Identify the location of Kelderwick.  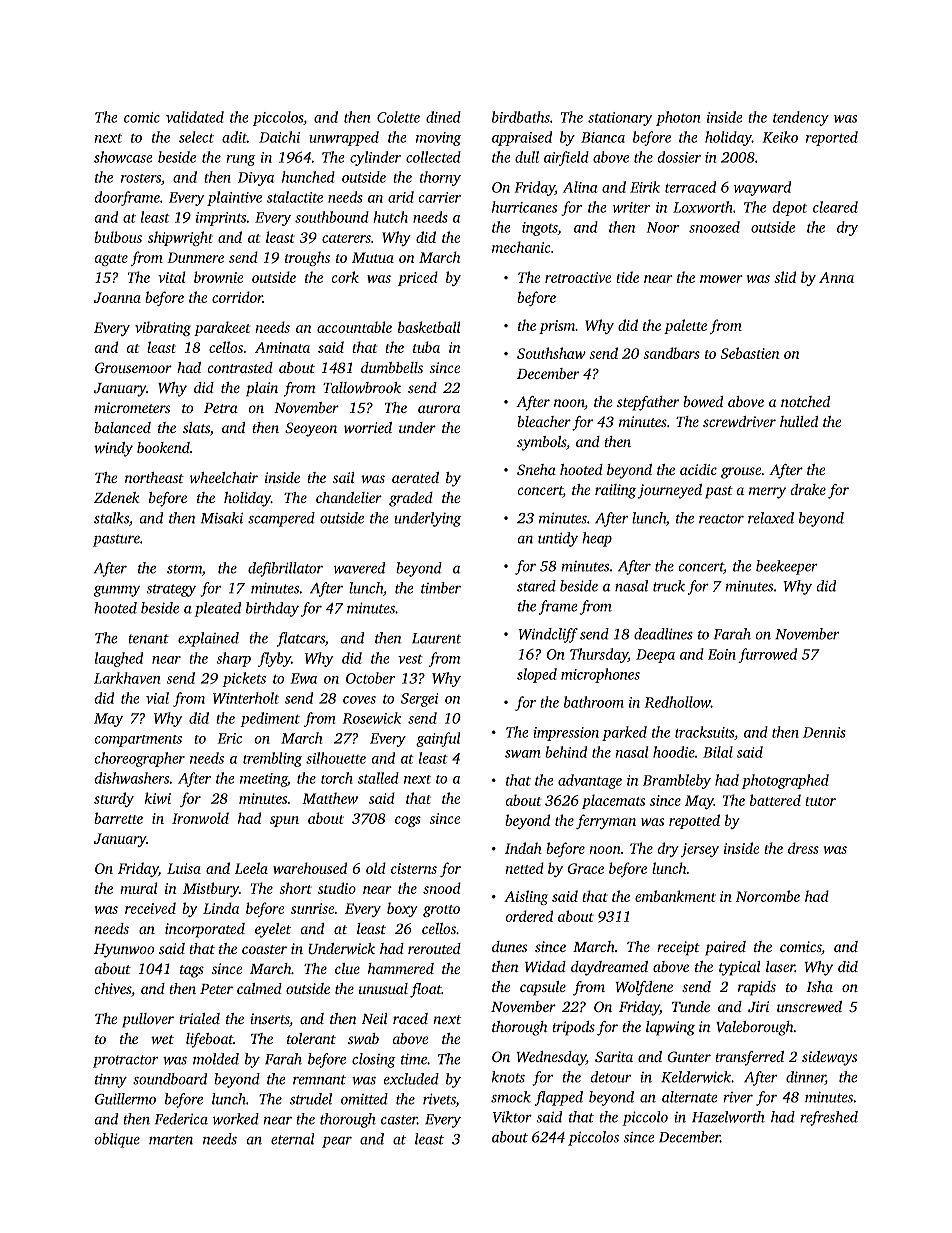
(696, 1077).
